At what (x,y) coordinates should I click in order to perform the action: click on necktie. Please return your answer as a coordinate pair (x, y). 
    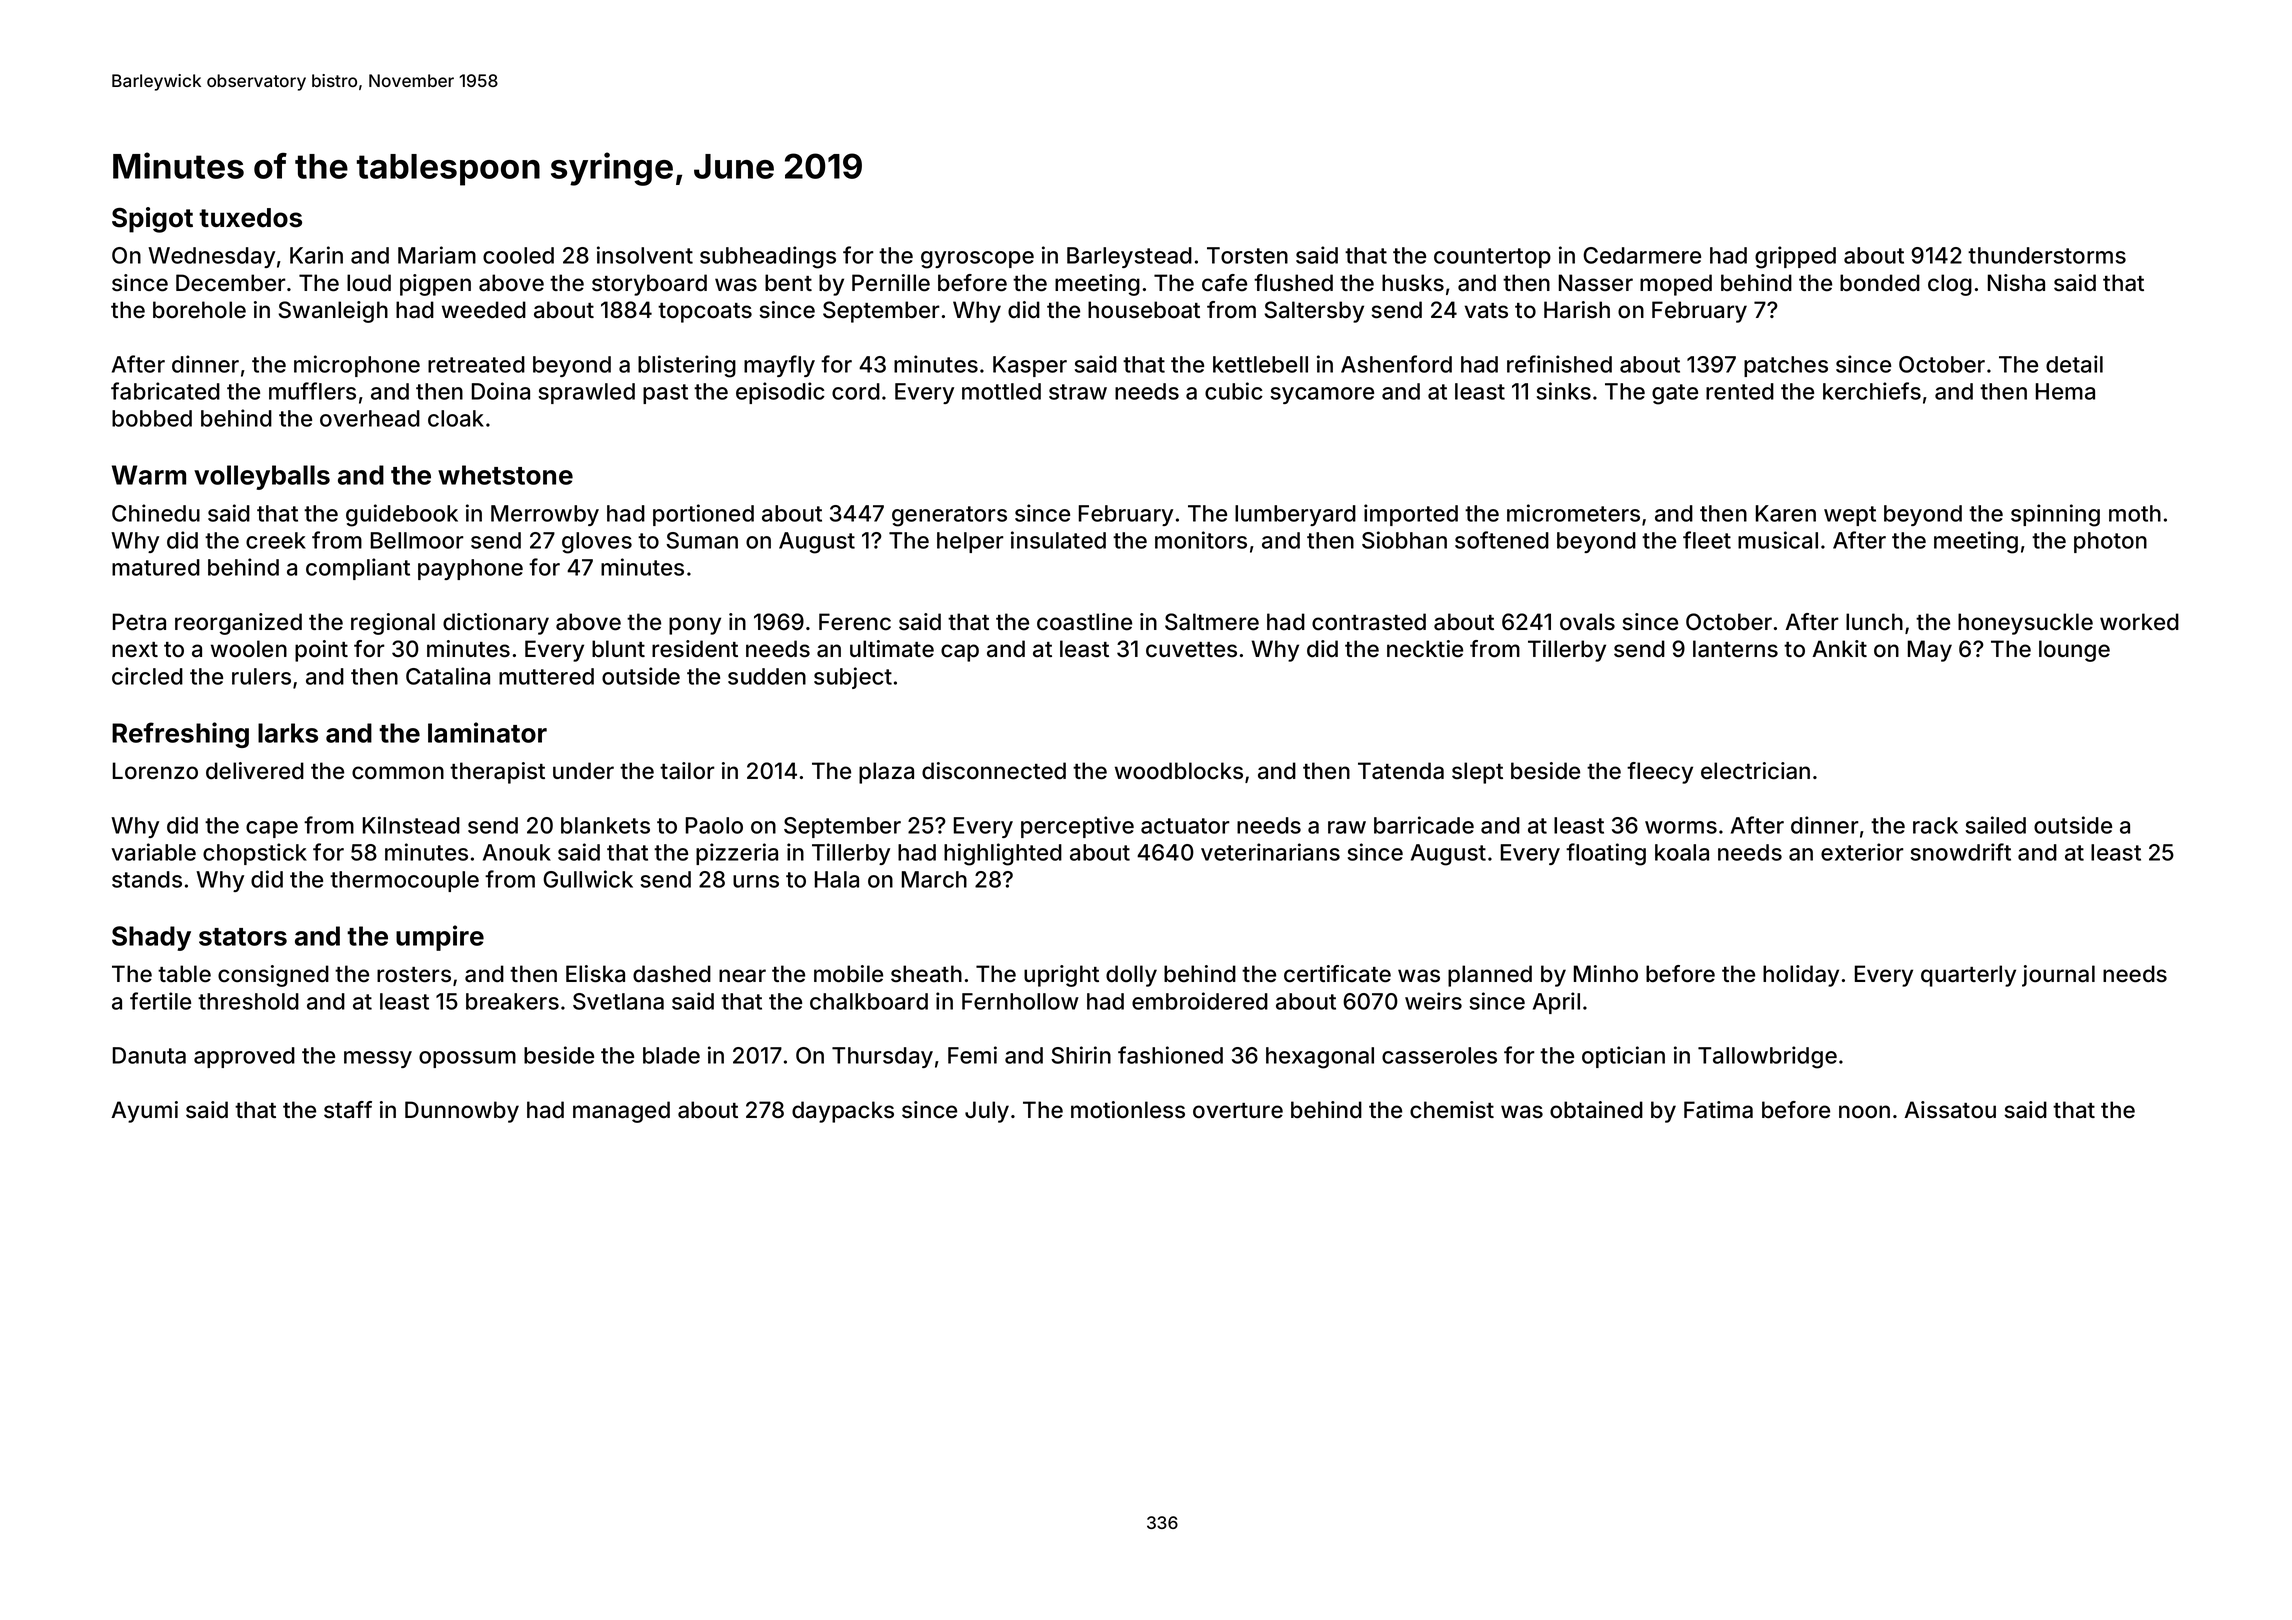
    Looking at the image, I should click on (1425, 649).
